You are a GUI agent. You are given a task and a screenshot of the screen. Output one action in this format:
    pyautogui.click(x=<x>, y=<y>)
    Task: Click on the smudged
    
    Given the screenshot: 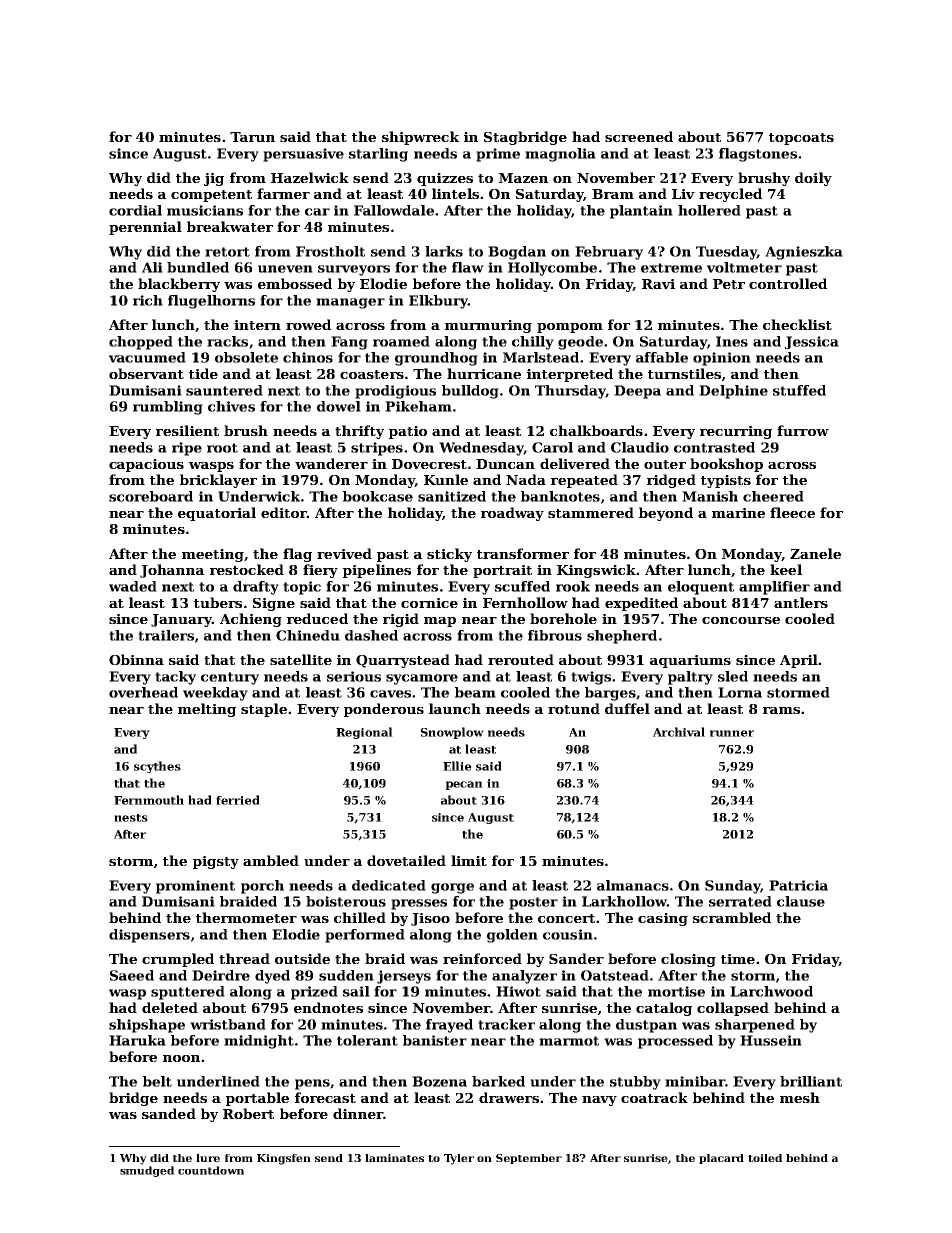 What is the action you would take?
    pyautogui.click(x=147, y=1171)
